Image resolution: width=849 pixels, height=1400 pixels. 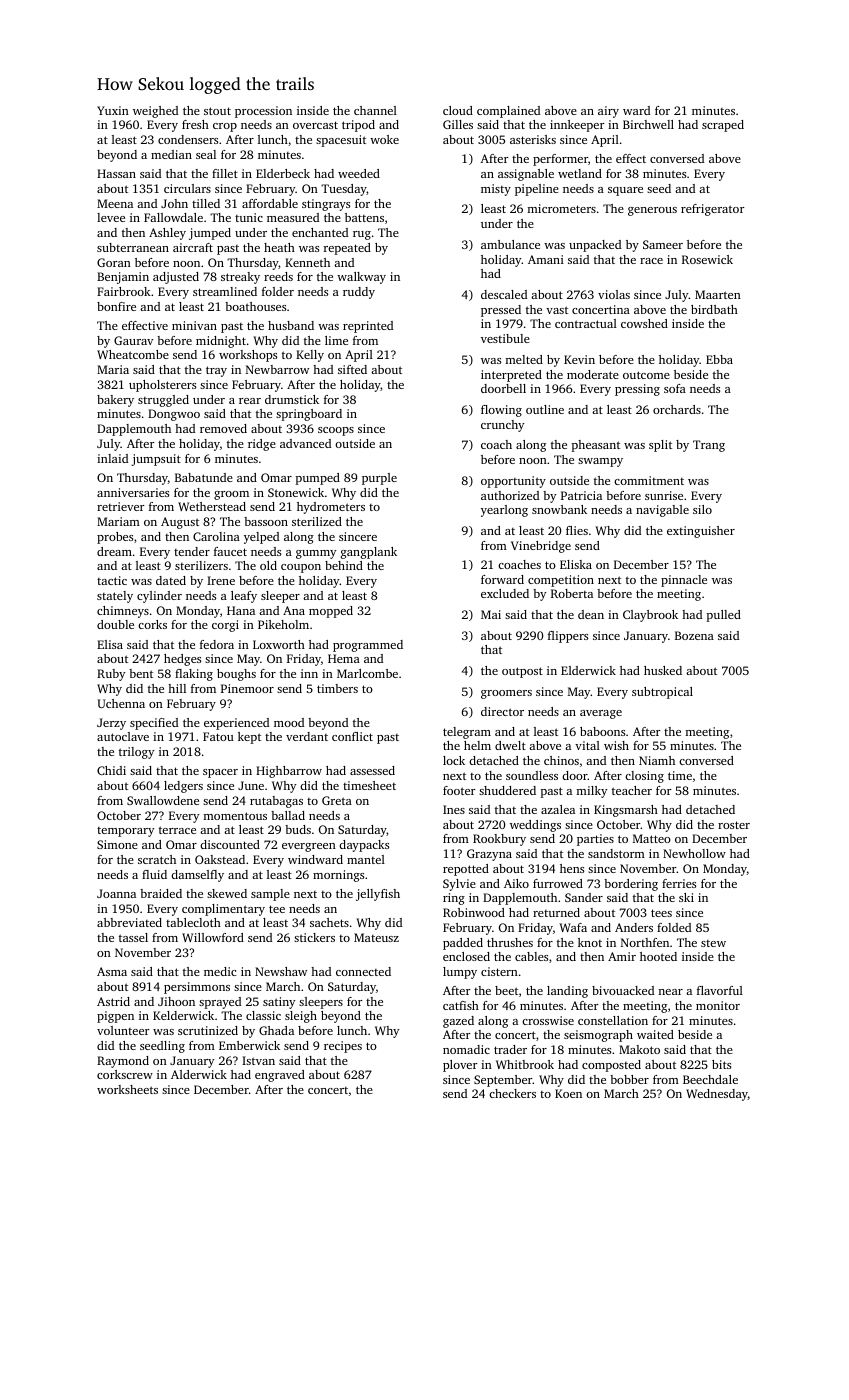 What do you see at coordinates (369, 553) in the screenshot?
I see `gangplank` at bounding box center [369, 553].
